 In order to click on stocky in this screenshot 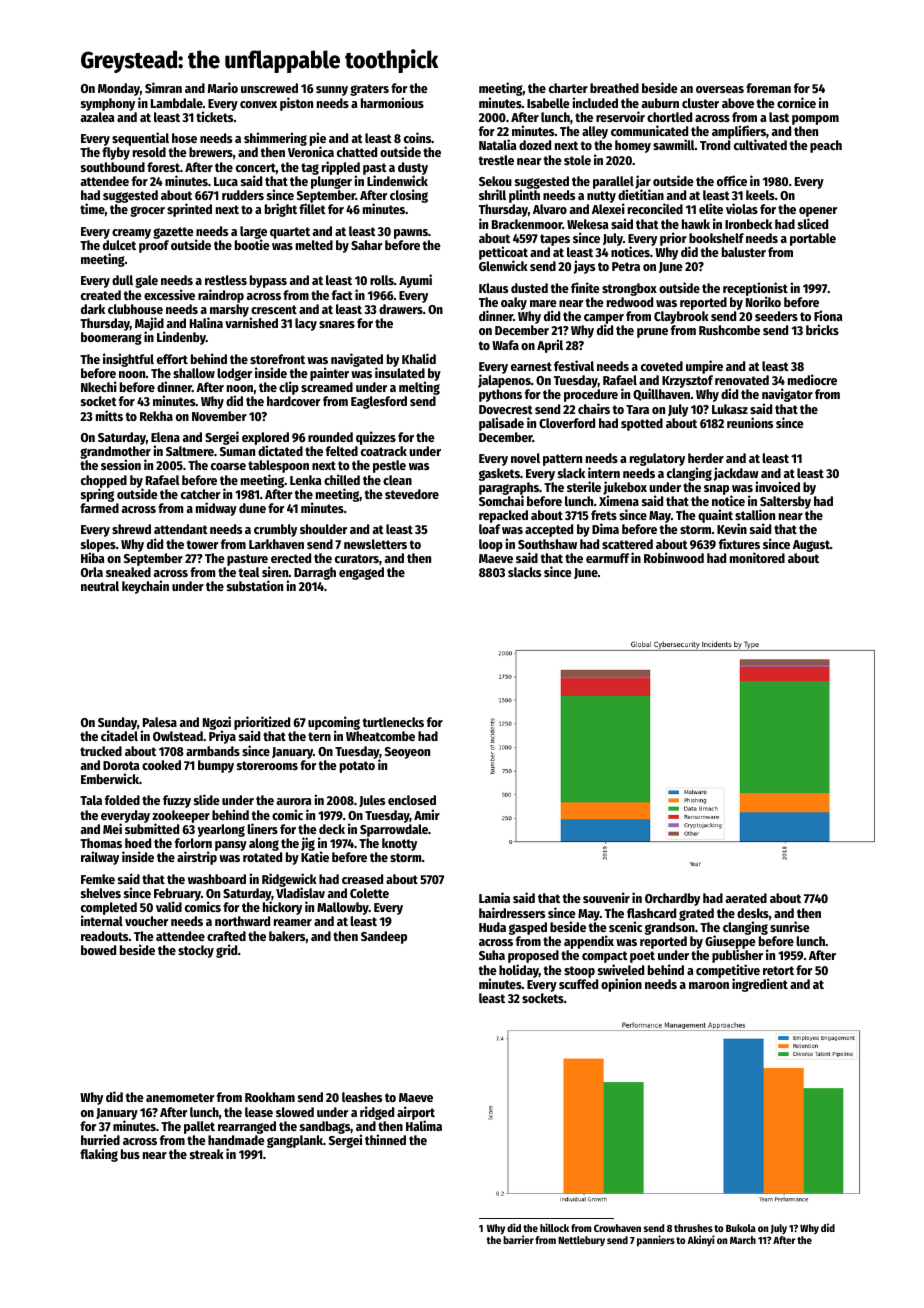, I will do `click(196, 951)`.
